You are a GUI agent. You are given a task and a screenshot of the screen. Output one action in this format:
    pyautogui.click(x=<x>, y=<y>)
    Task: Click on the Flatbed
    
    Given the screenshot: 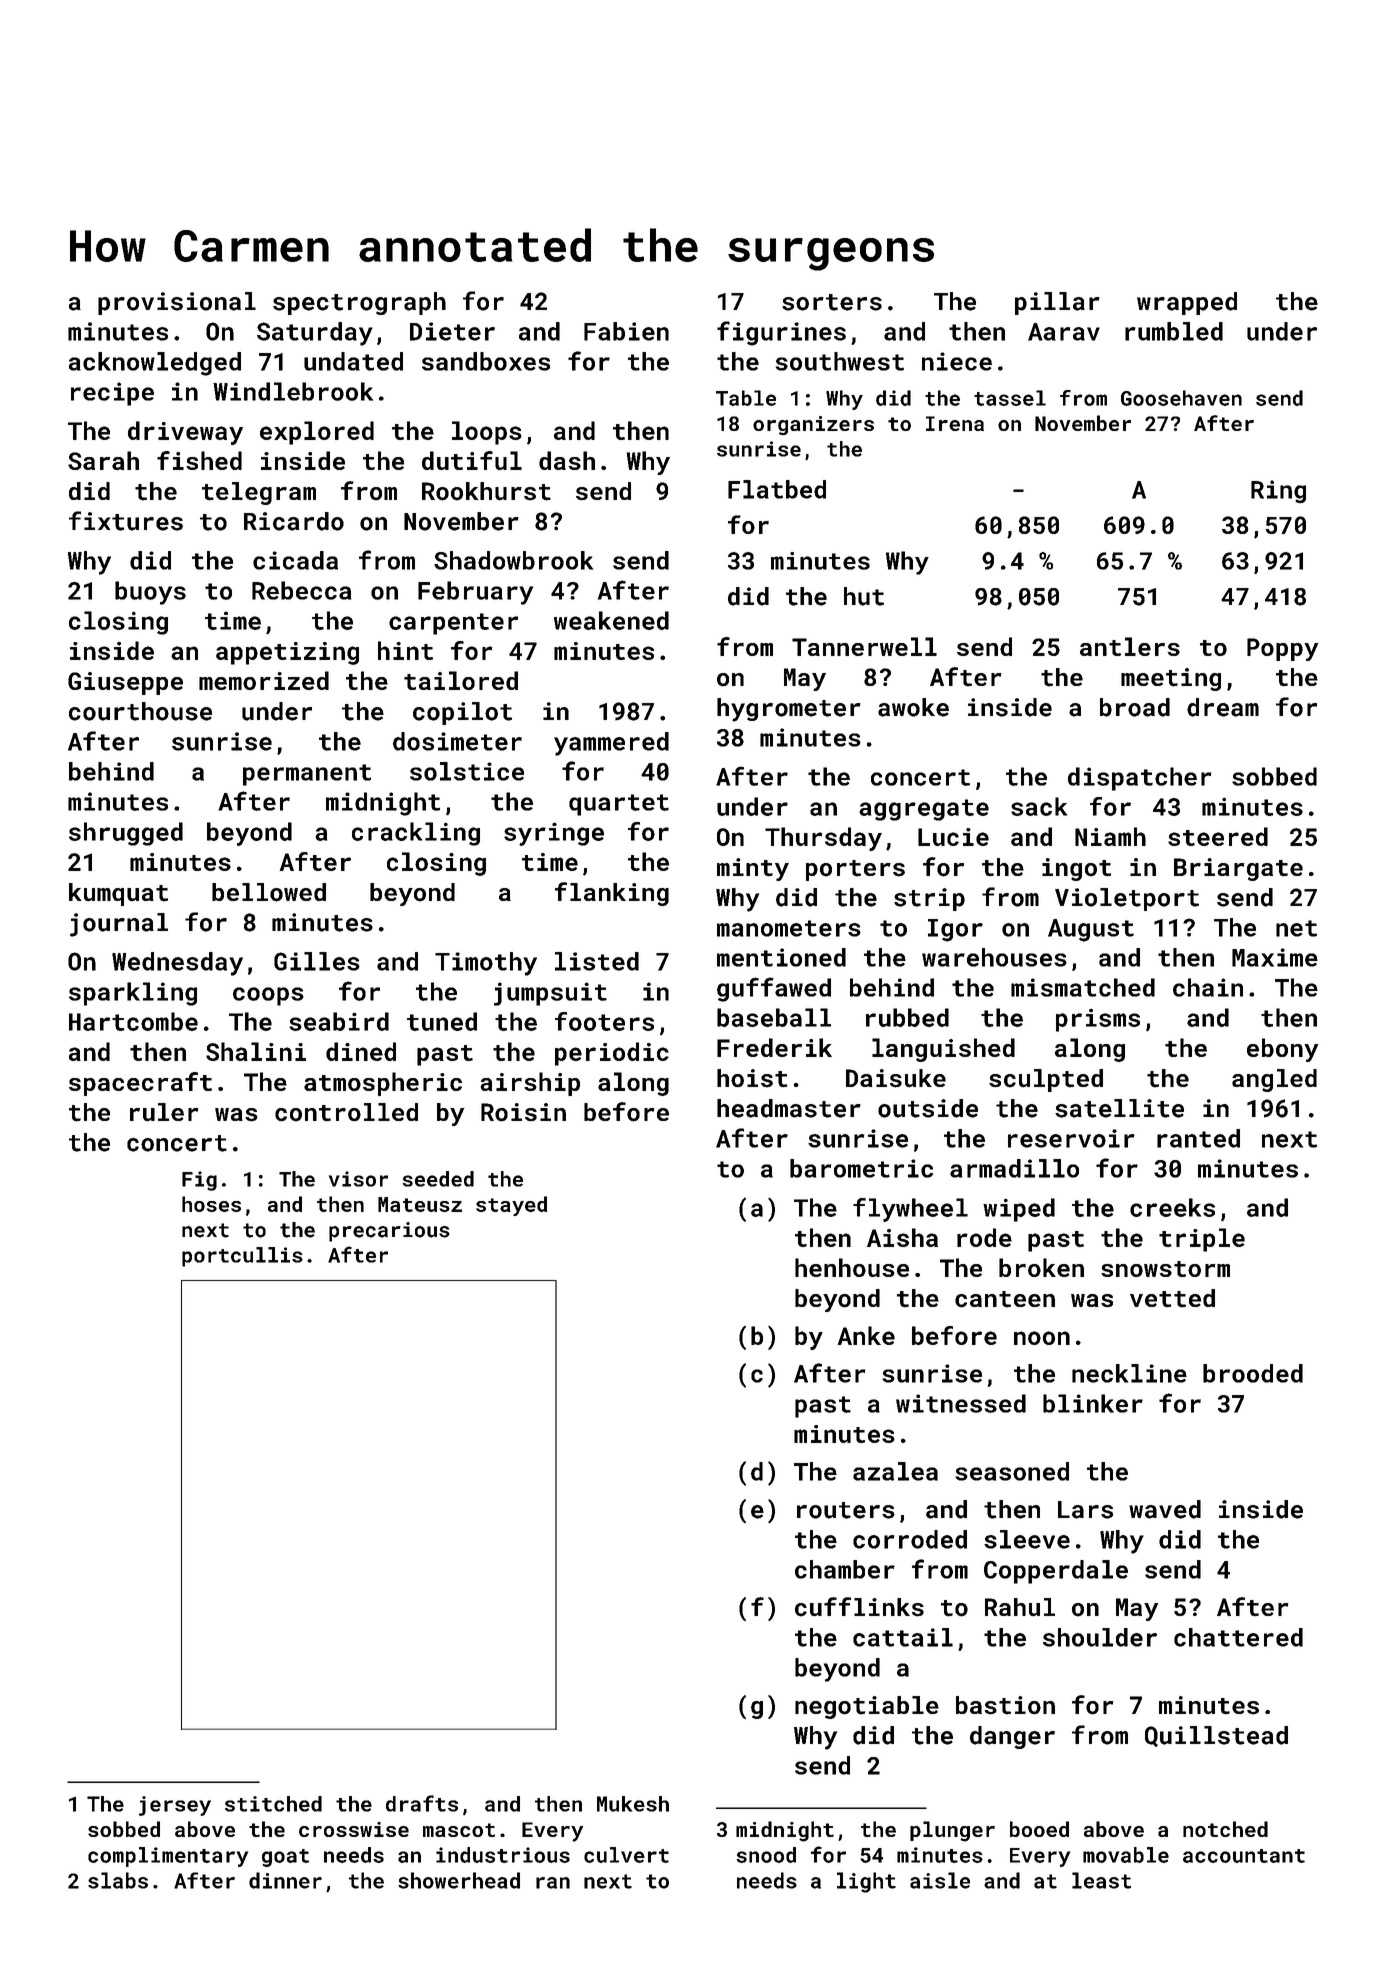 What is the action you would take?
    pyautogui.click(x=777, y=489)
